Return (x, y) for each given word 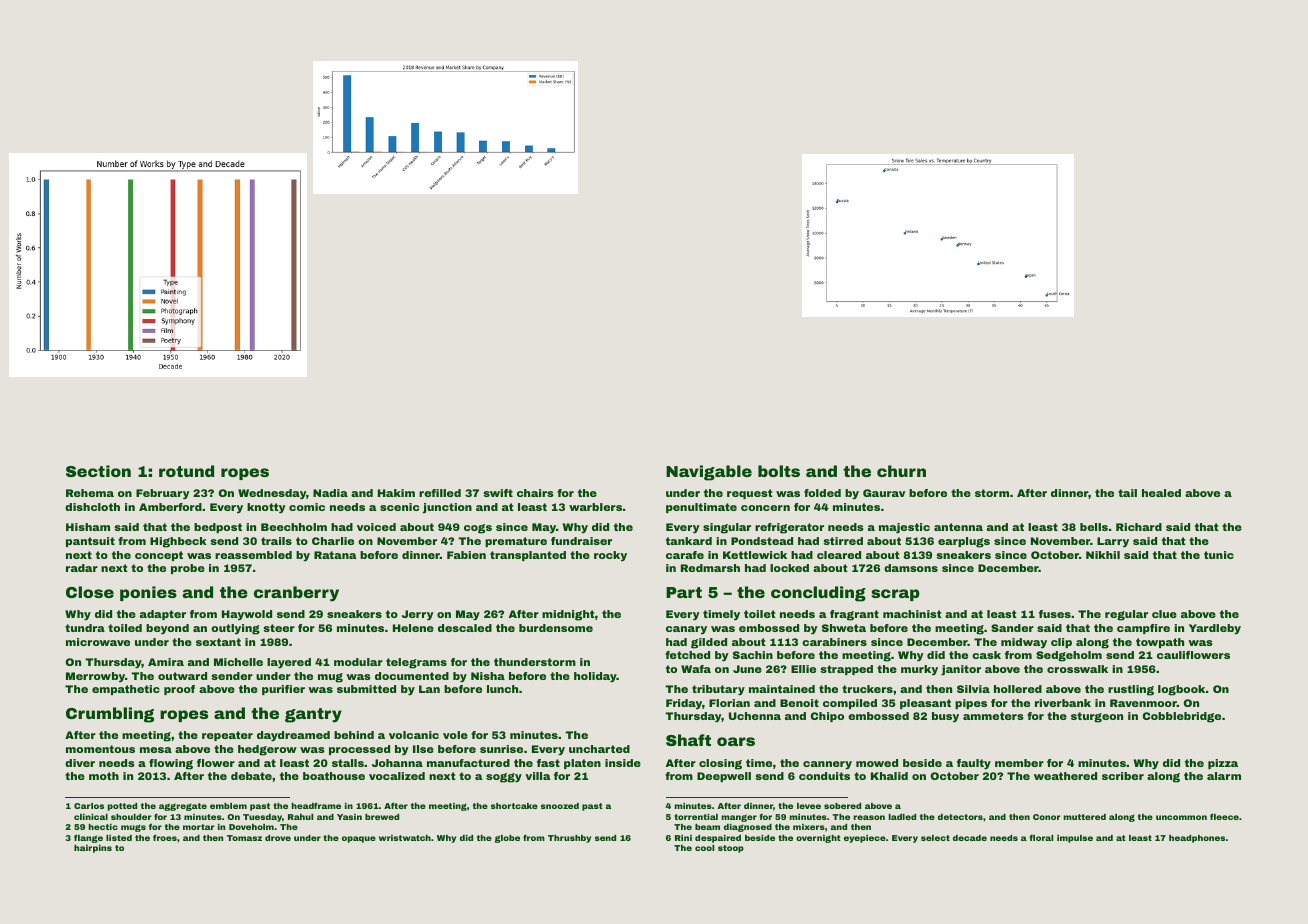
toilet (760, 614)
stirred (843, 541)
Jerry (417, 615)
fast (548, 763)
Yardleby (1215, 629)
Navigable (709, 473)
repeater (227, 736)
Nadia (330, 493)
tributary (718, 690)
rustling (1131, 690)
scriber (1123, 776)
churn (901, 471)
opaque (359, 839)
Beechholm (294, 527)
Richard (1139, 527)
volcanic (414, 735)
